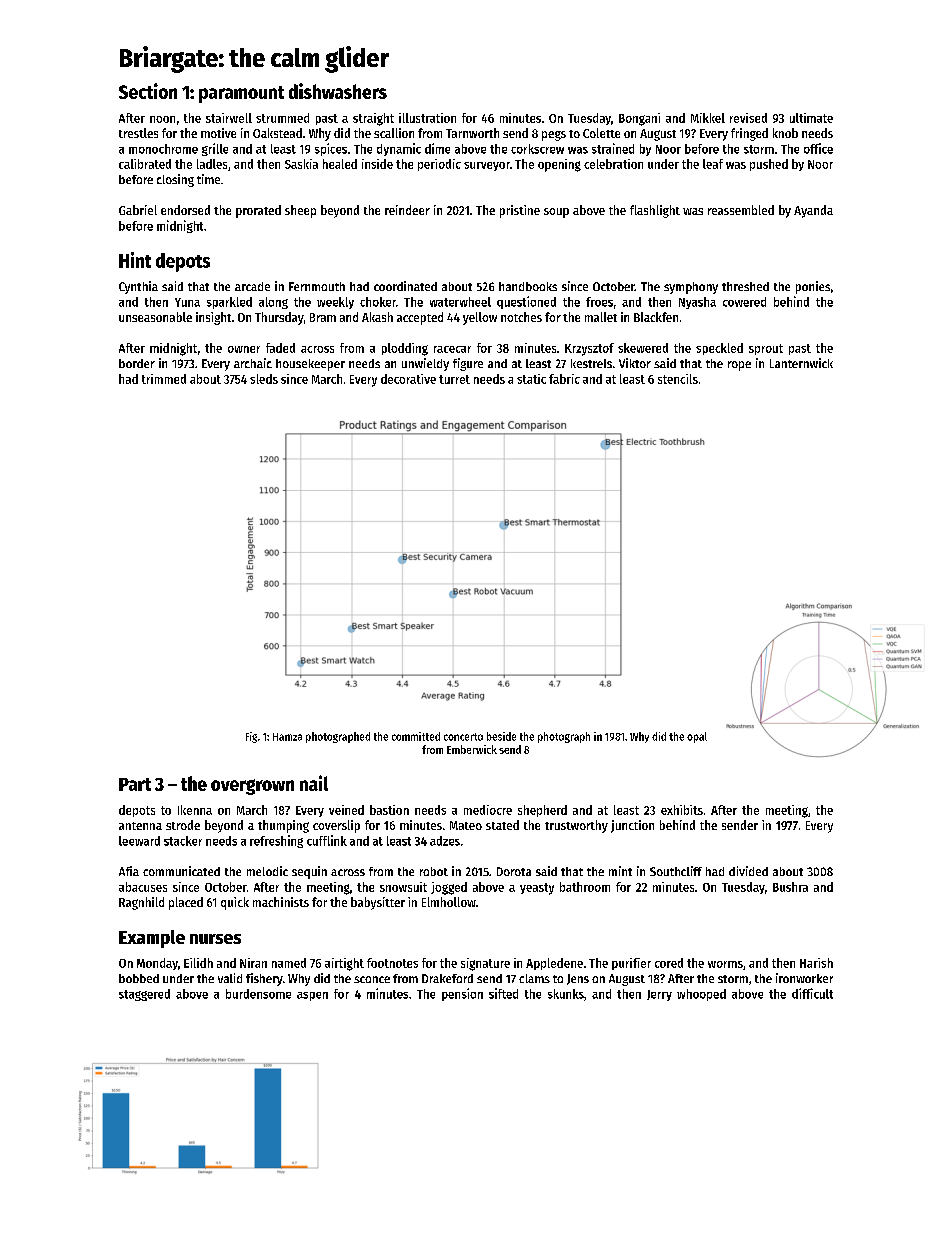 The height and width of the page is (1233, 952). Describe the element at coordinates (144, 995) in the page. I see `staggered` at that location.
